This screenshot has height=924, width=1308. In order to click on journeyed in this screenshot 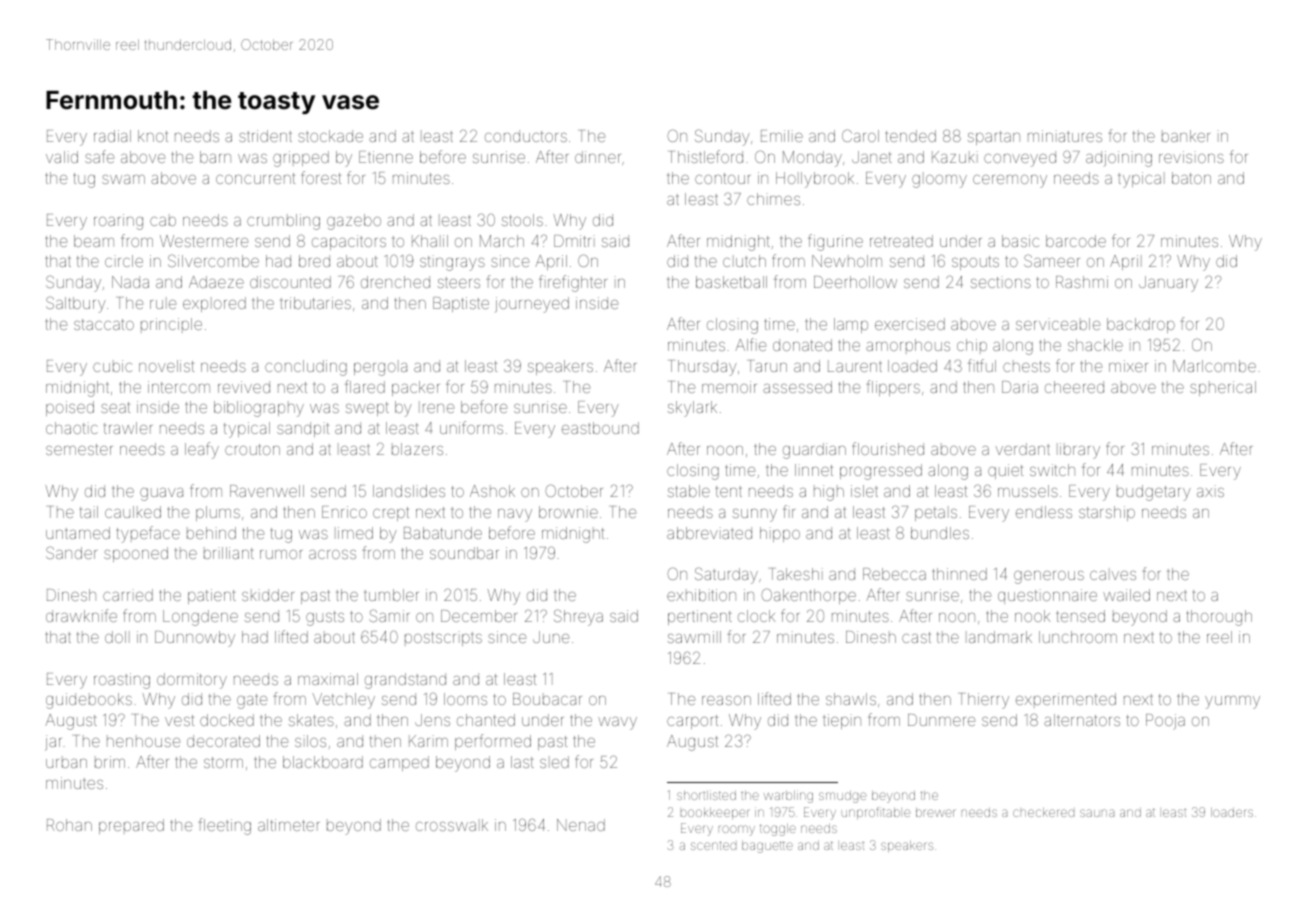, I will do `click(532, 305)`.
